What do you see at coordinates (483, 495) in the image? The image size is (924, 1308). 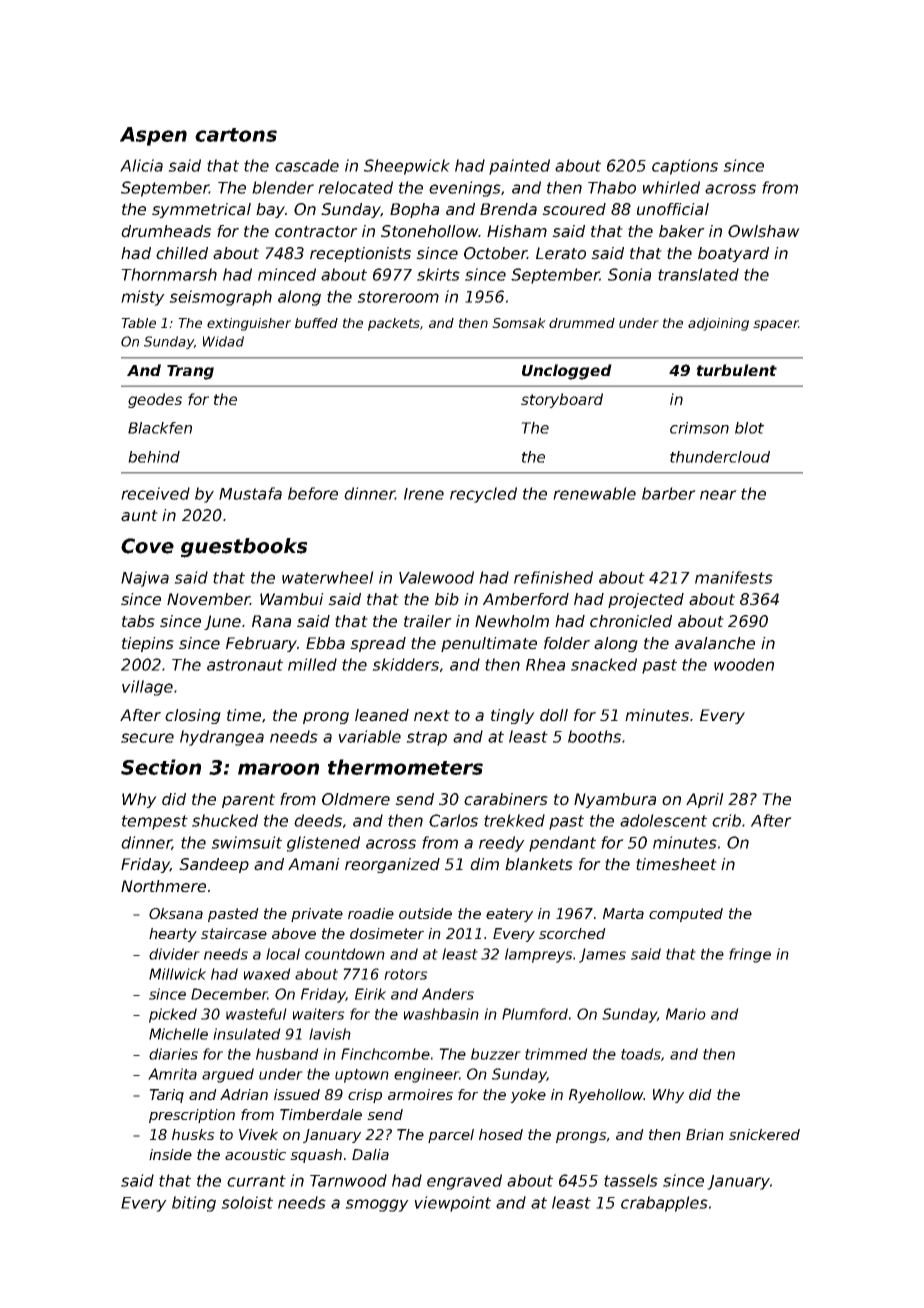 I see `recycled` at bounding box center [483, 495].
